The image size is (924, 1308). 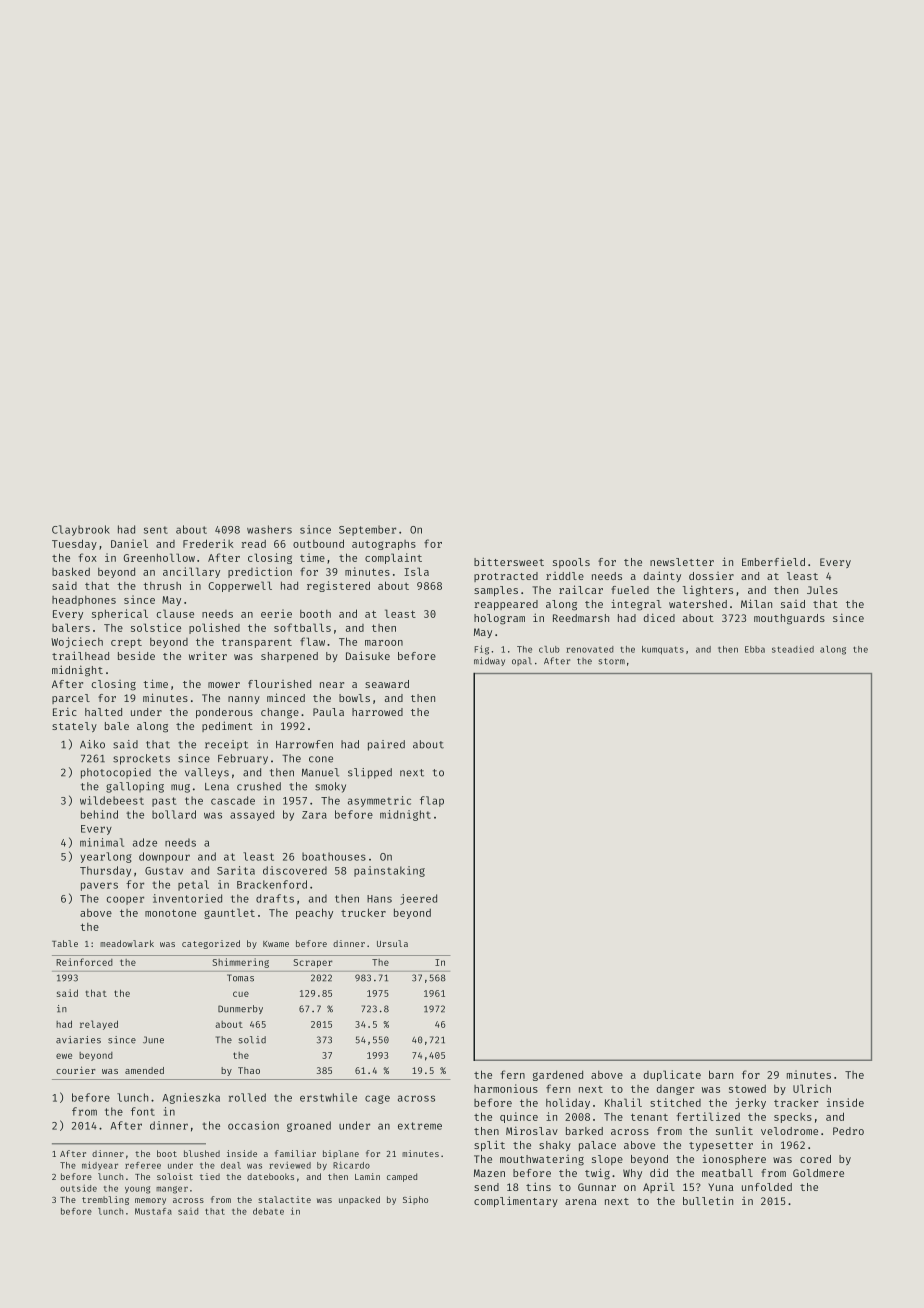 I want to click on stately, so click(x=74, y=727).
